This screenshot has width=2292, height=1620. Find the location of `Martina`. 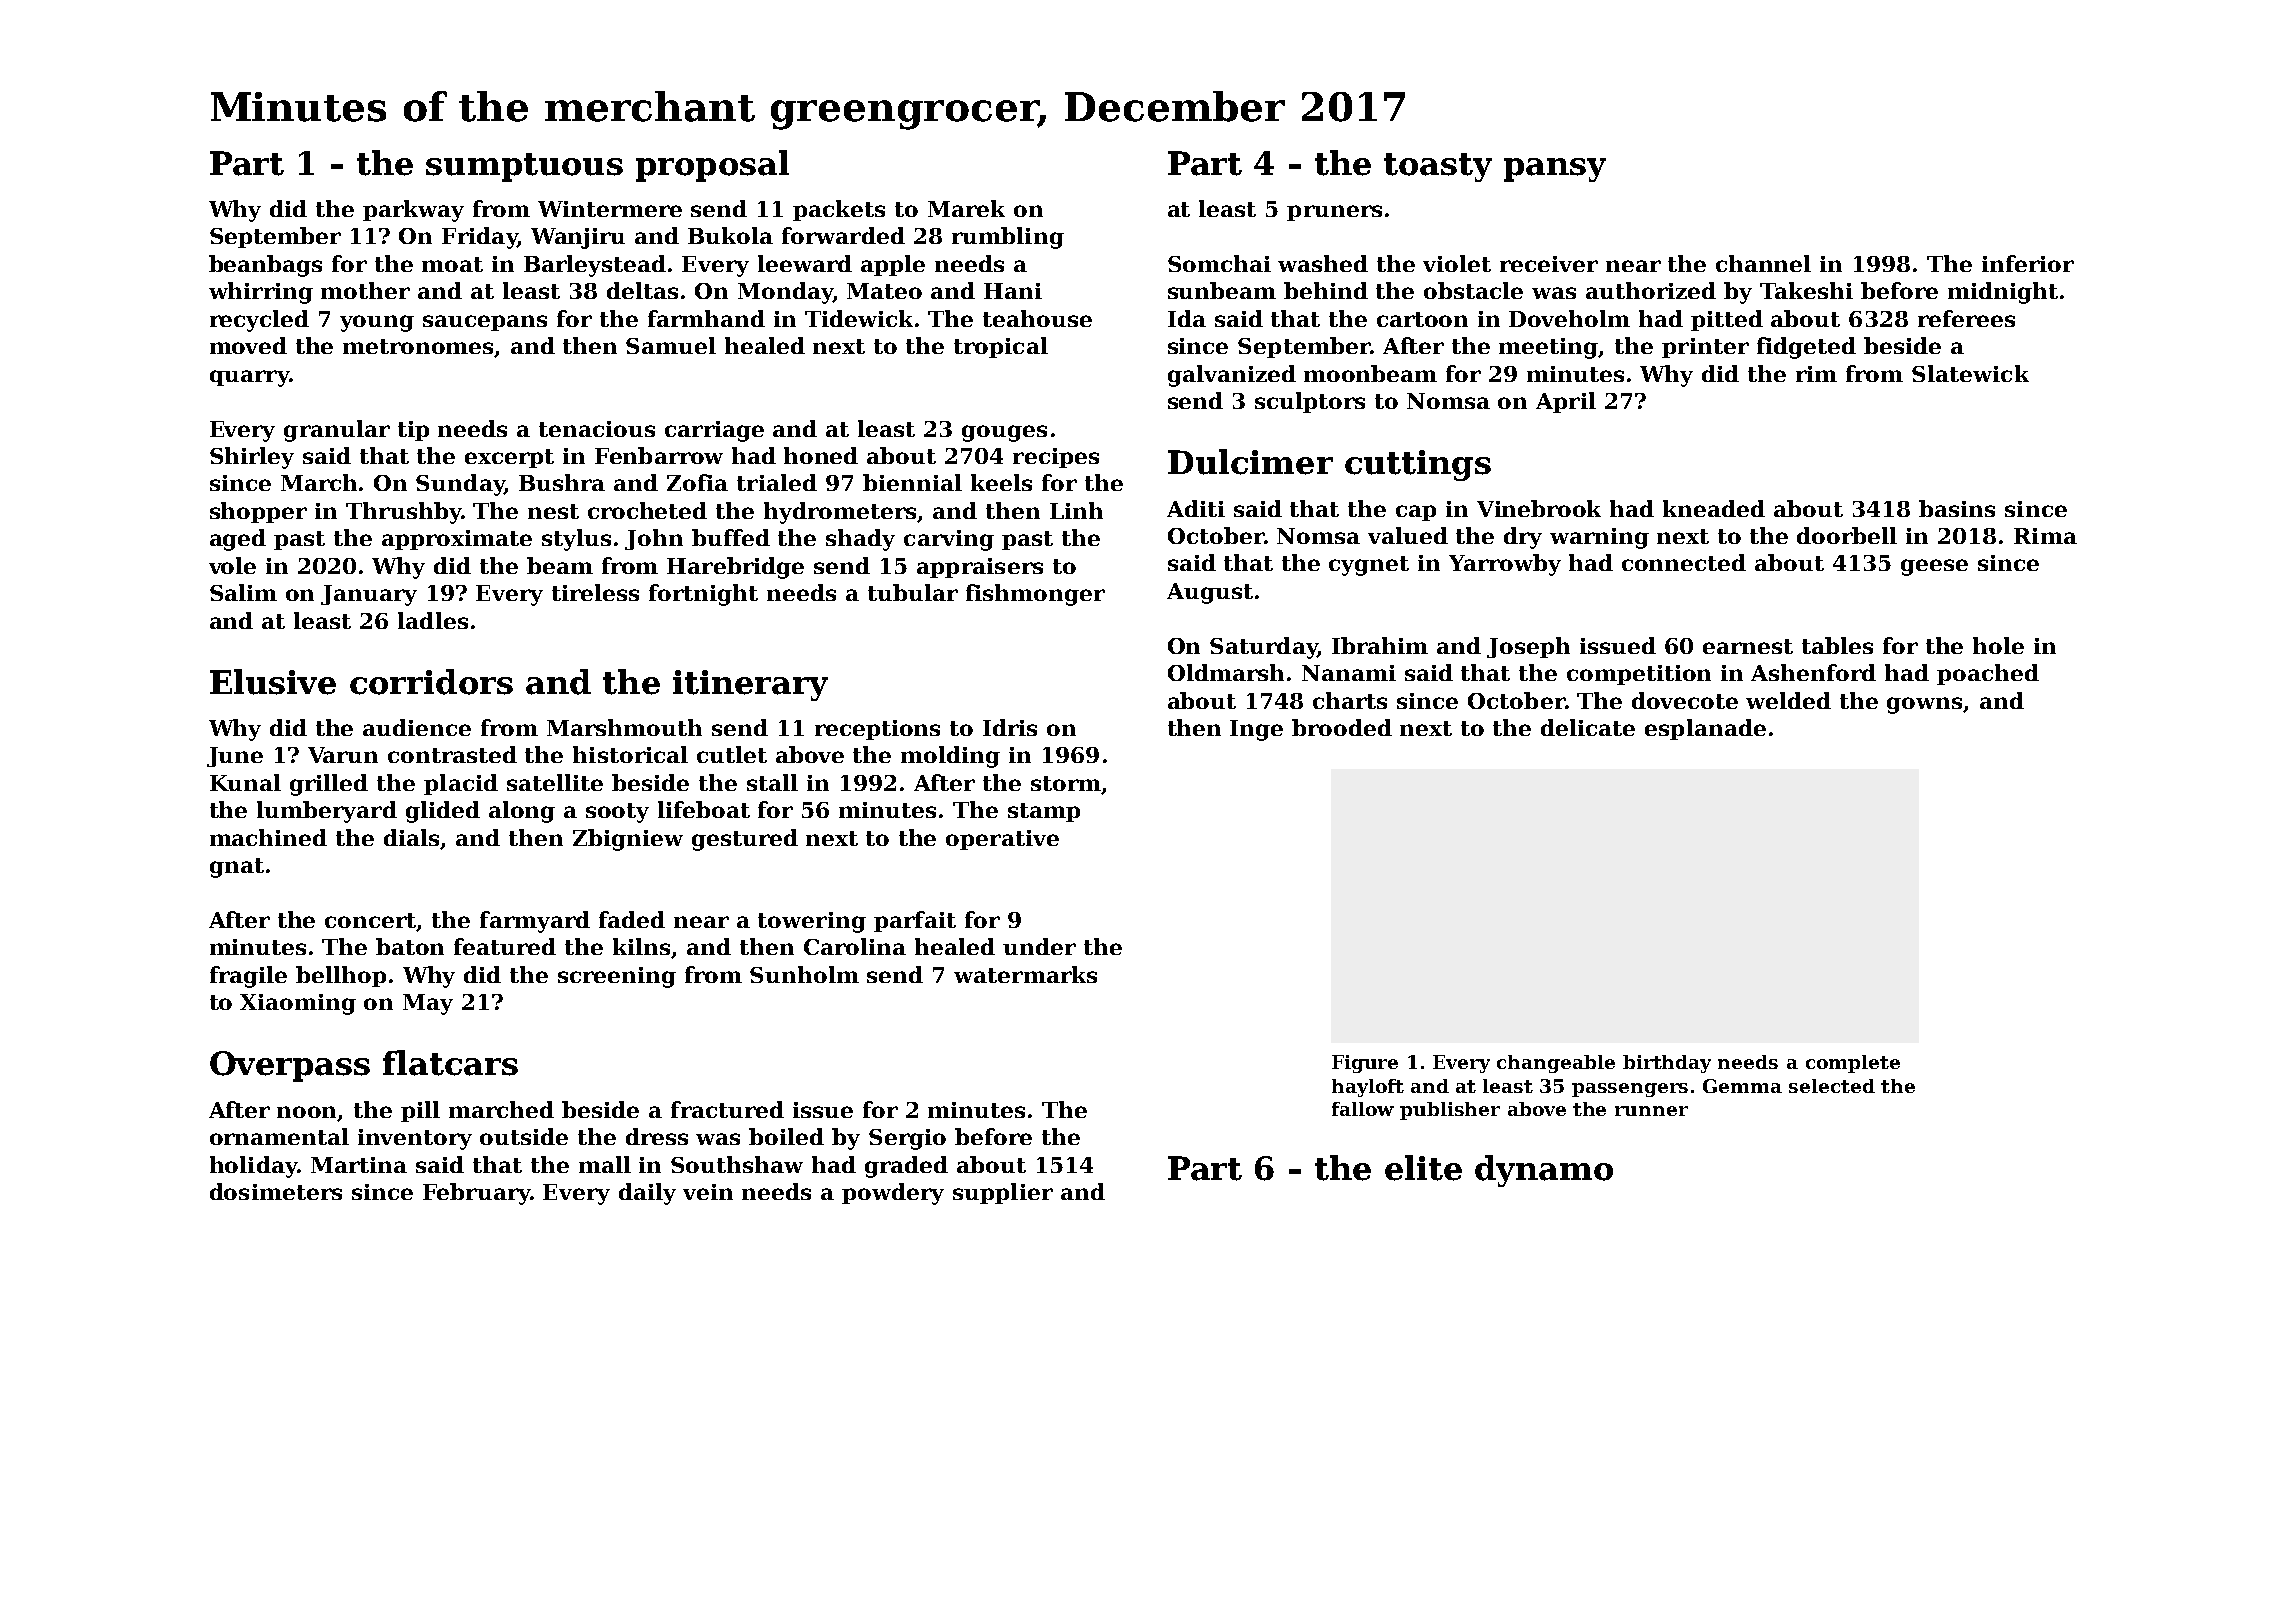

Martina is located at coordinates (359, 1165).
